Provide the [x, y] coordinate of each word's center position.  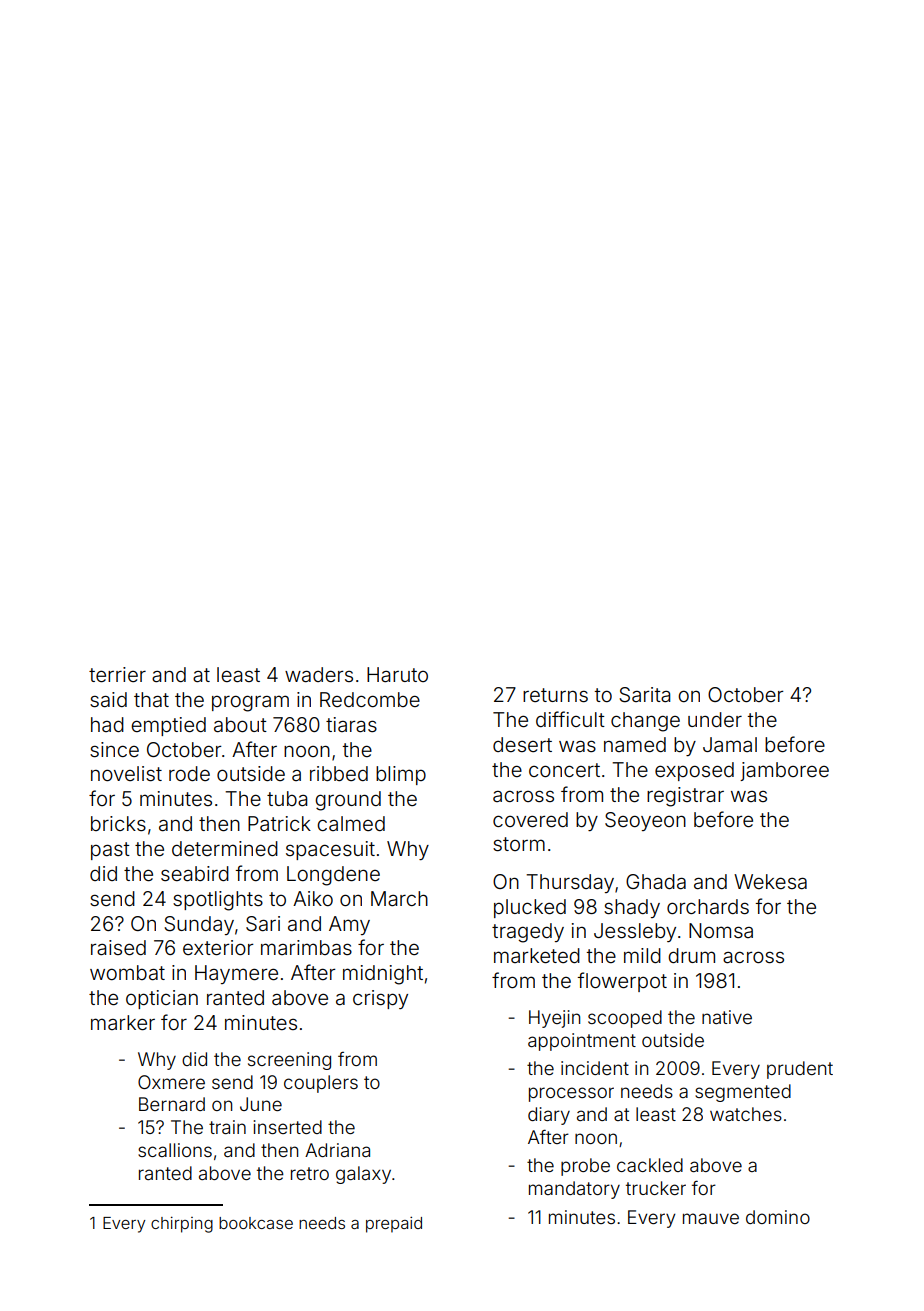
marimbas [306, 947]
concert [564, 770]
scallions [175, 1150]
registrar [685, 797]
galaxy [363, 1175]
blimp [401, 775]
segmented [743, 1093]
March [399, 898]
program [250, 703]
